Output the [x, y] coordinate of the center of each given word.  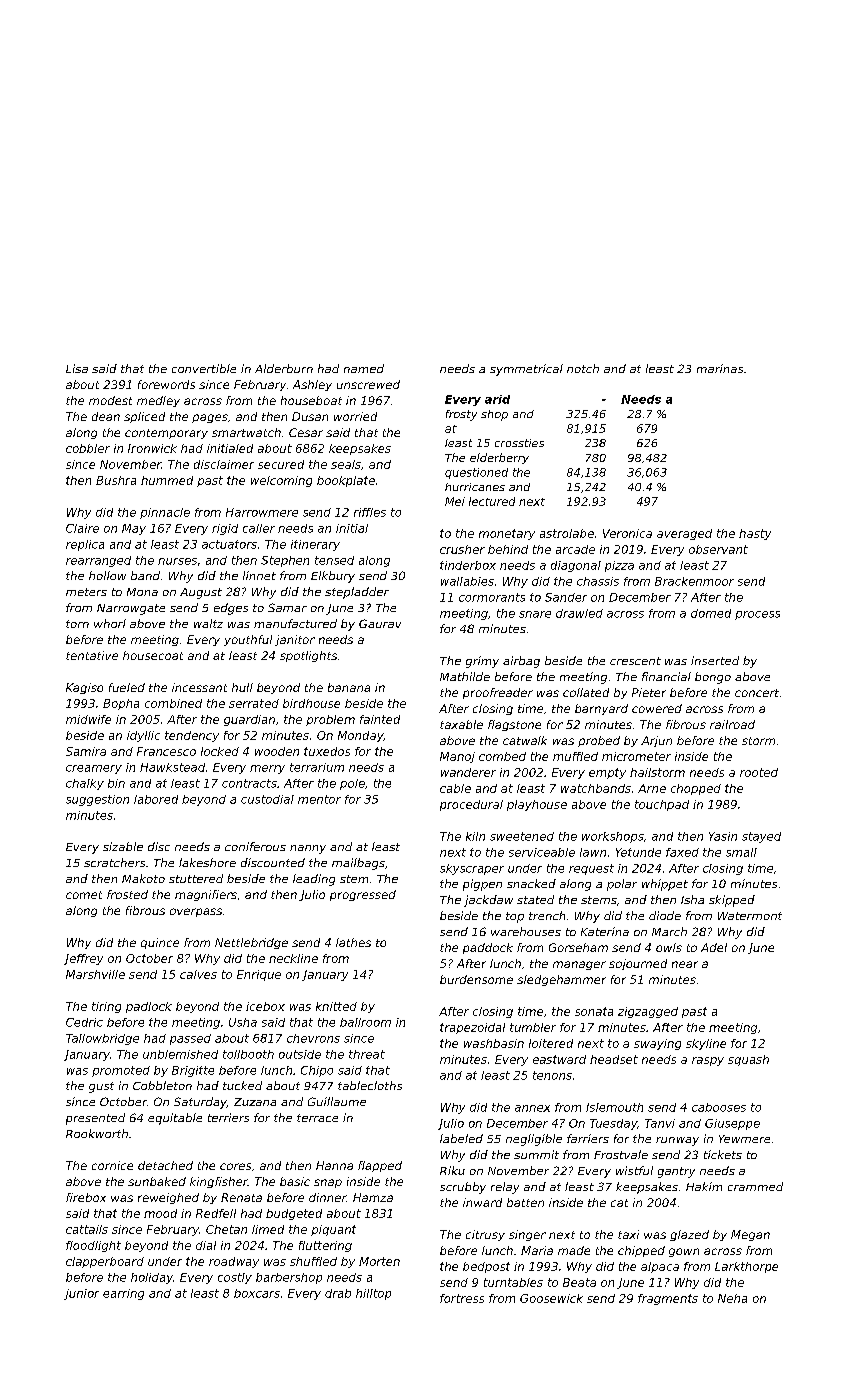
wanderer [468, 772]
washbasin [494, 1043]
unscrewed [368, 384]
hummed [167, 480]
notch [583, 368]
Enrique [259, 975]
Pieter [649, 692]
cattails [87, 1229]
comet [84, 895]
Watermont [750, 916]
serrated [254, 703]
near [685, 964]
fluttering [325, 1246]
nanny [308, 849]
